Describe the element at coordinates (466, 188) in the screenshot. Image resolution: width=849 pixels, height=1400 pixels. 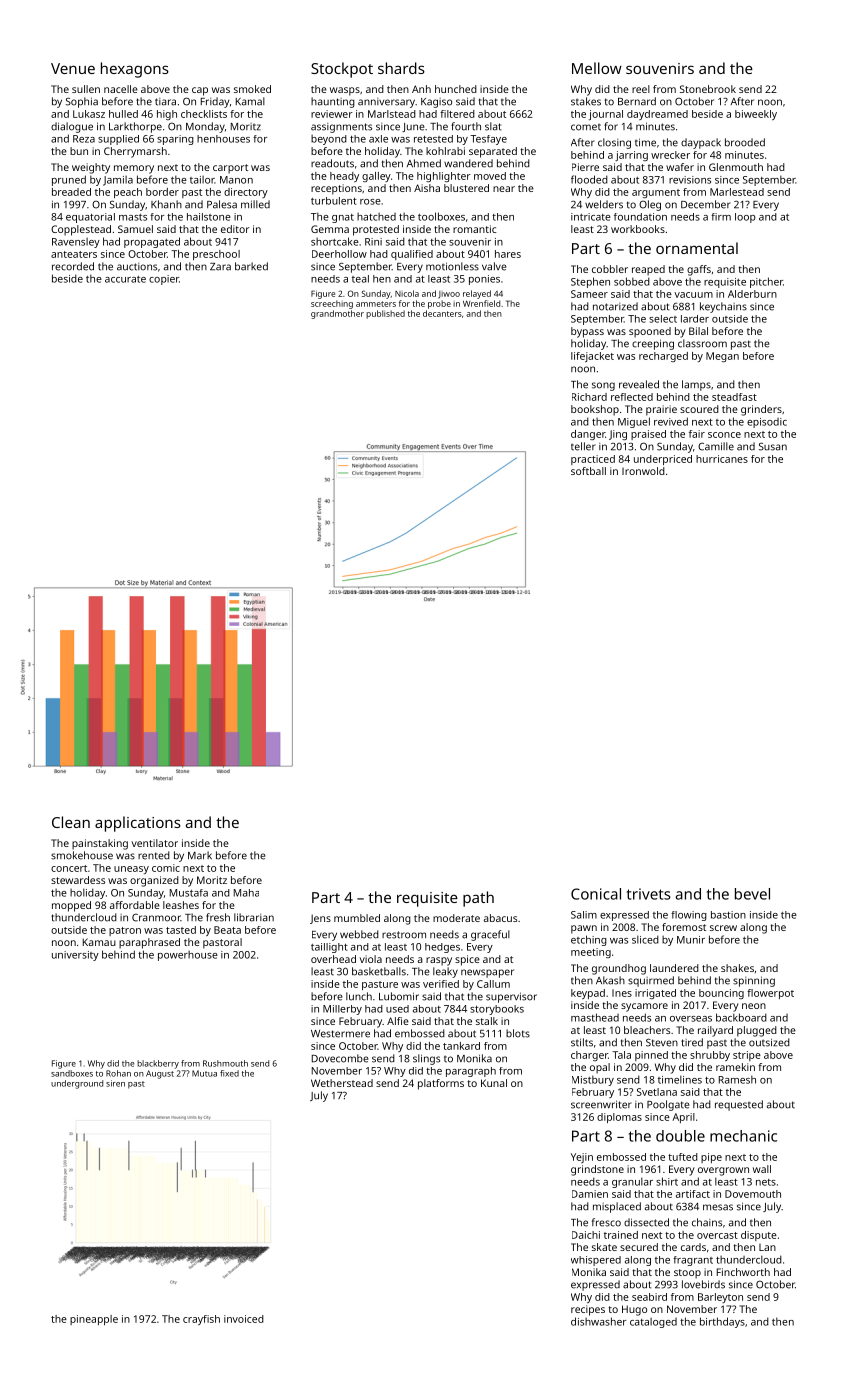
I see `blustered` at that location.
